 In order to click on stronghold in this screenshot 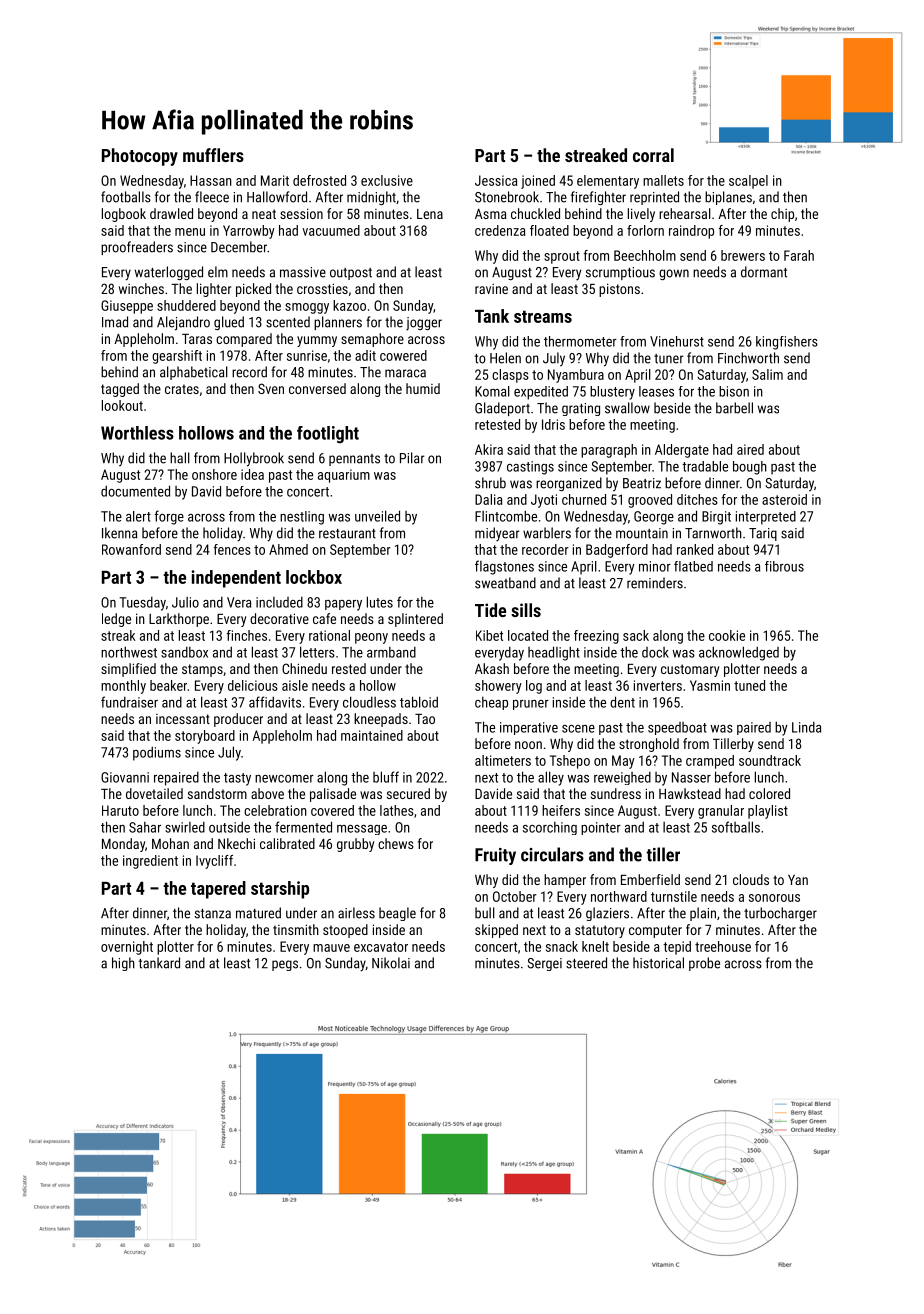, I will do `click(649, 745)`.
